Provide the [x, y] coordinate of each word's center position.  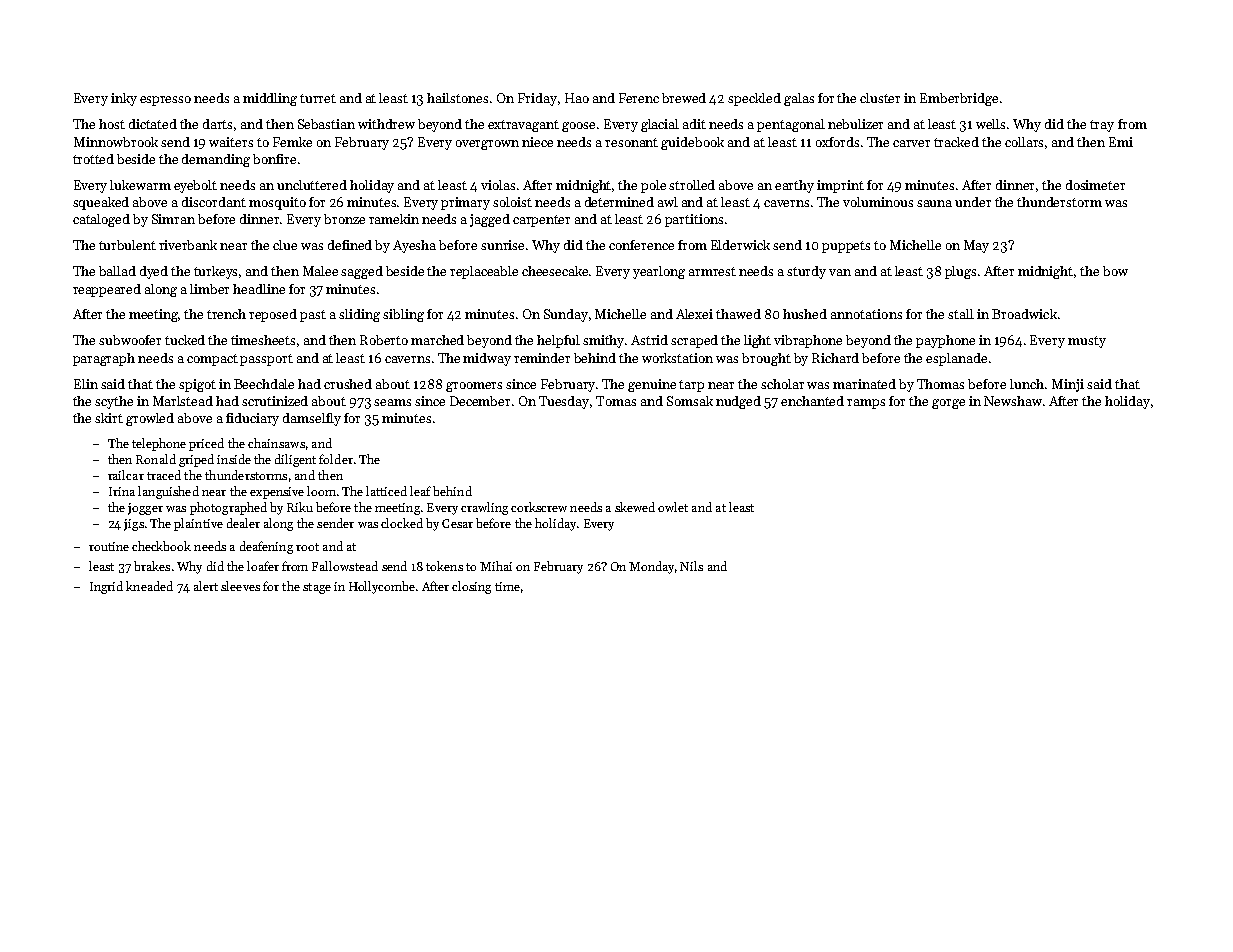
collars [1024, 142]
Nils [691, 566]
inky [124, 99]
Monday [651, 567]
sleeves [240, 586]
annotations [866, 314]
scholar [782, 384]
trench [226, 314]
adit [694, 124]
